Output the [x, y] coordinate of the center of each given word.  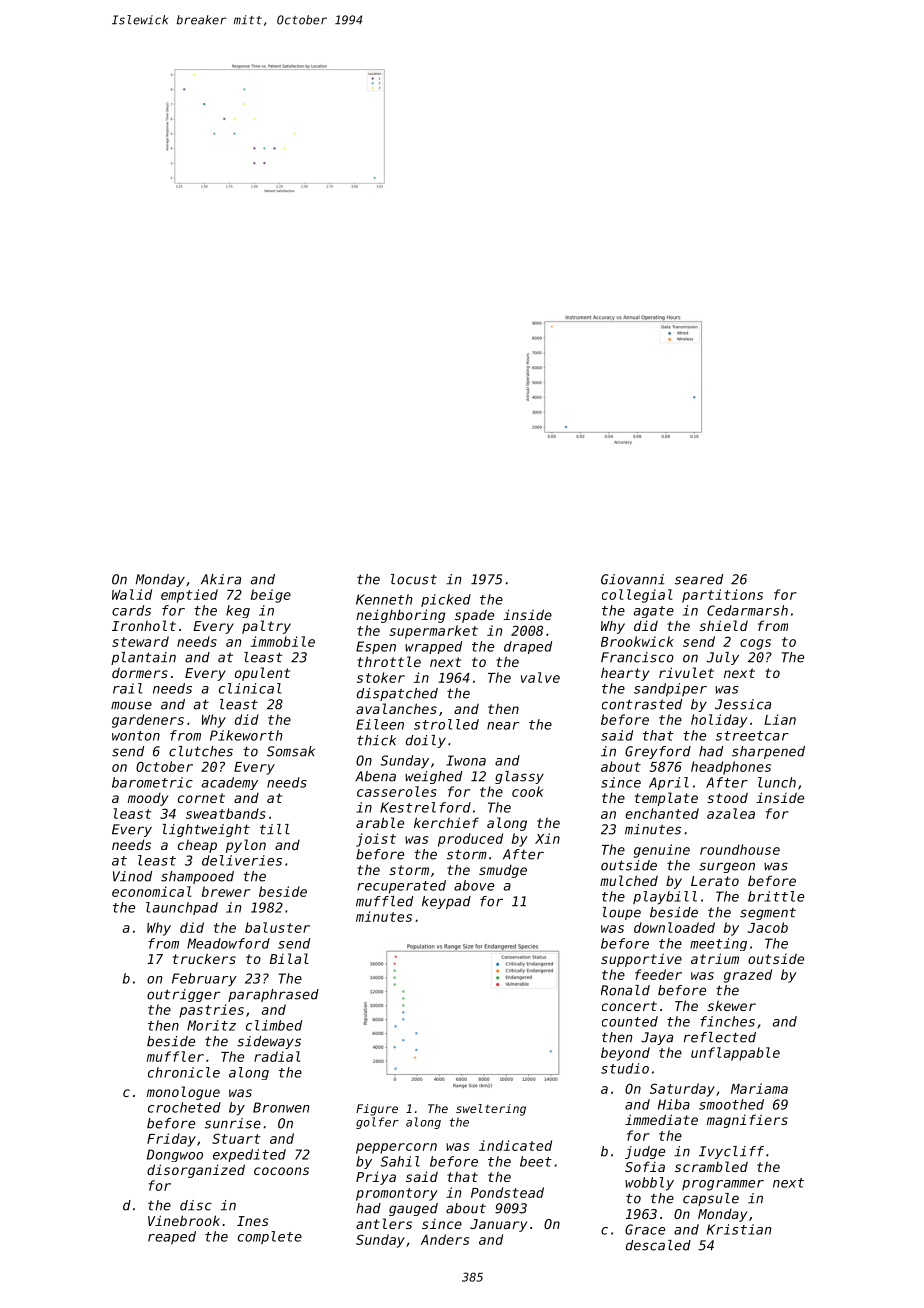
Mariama [759, 1088]
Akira [221, 579]
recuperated [401, 887]
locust [414, 579]
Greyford [658, 752]
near [503, 726]
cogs [755, 644]
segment [768, 914]
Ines [253, 1221]
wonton [136, 736]
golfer [377, 1123]
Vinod [132, 876]
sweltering [491, 1110]
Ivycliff [731, 1152]
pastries [211, 1011]
